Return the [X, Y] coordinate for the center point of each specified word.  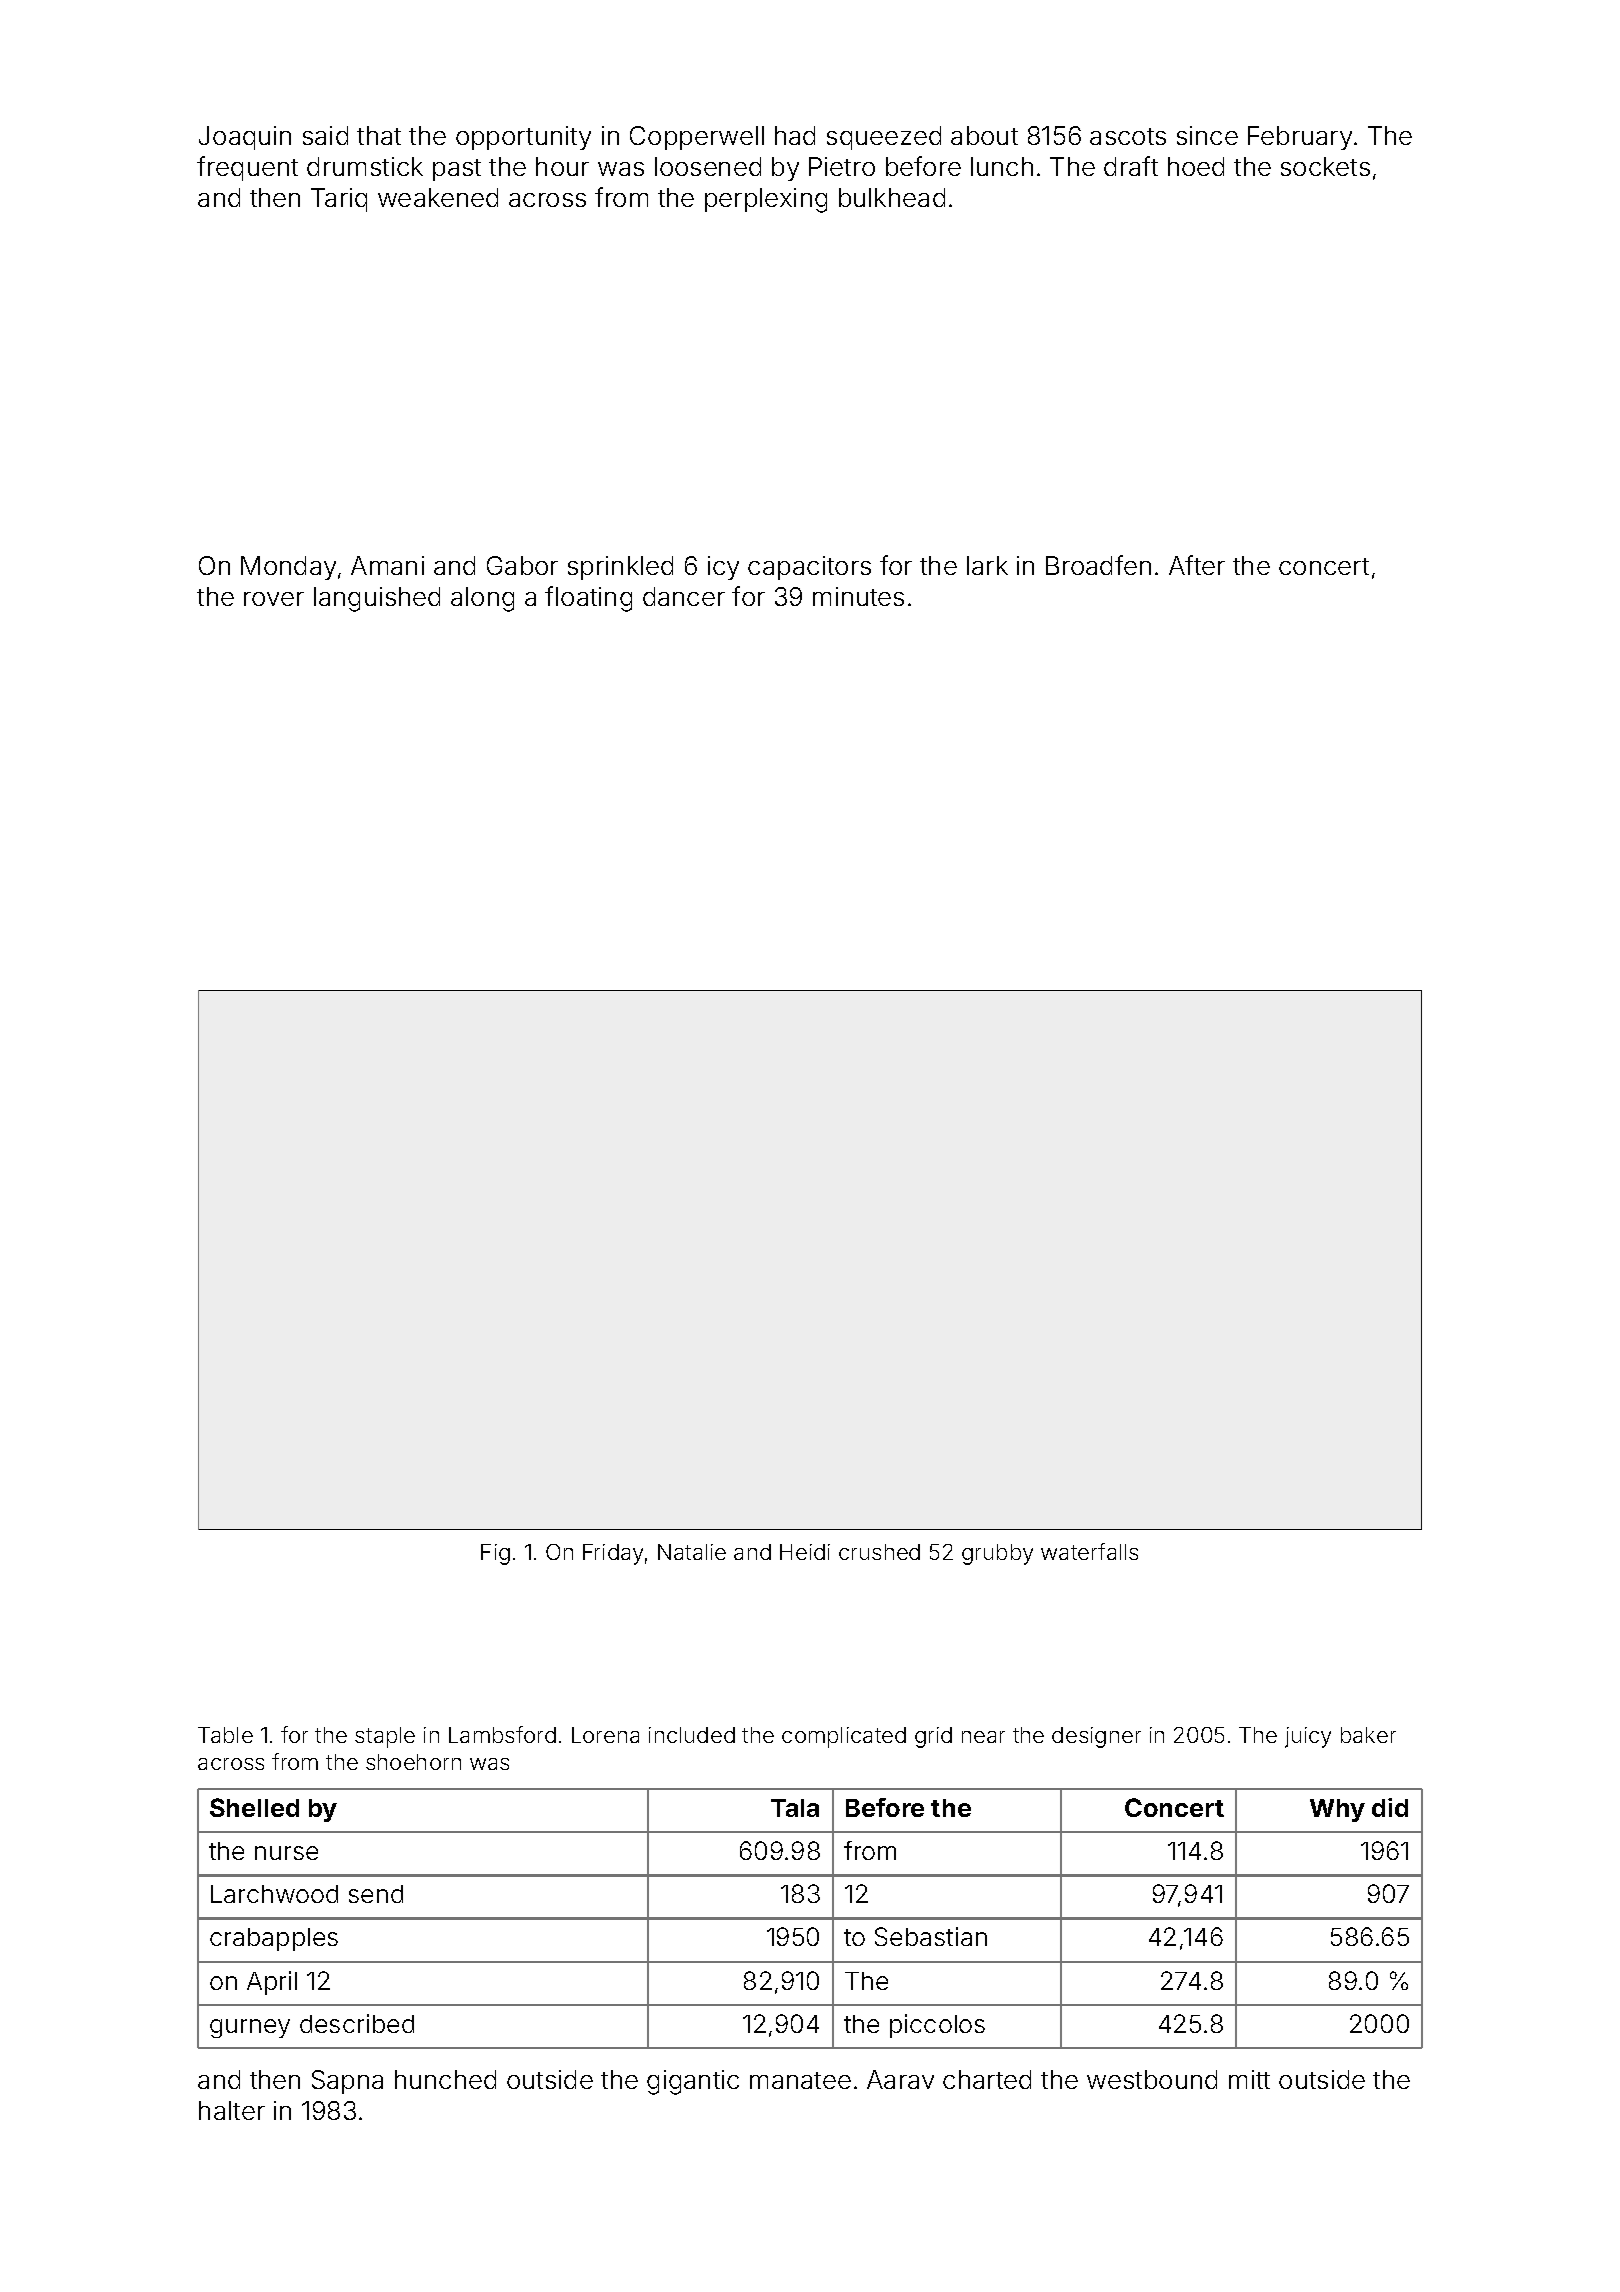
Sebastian [931, 1936]
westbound [1152, 2079]
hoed [1196, 166]
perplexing [766, 200]
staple [385, 1737]
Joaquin [245, 138]
